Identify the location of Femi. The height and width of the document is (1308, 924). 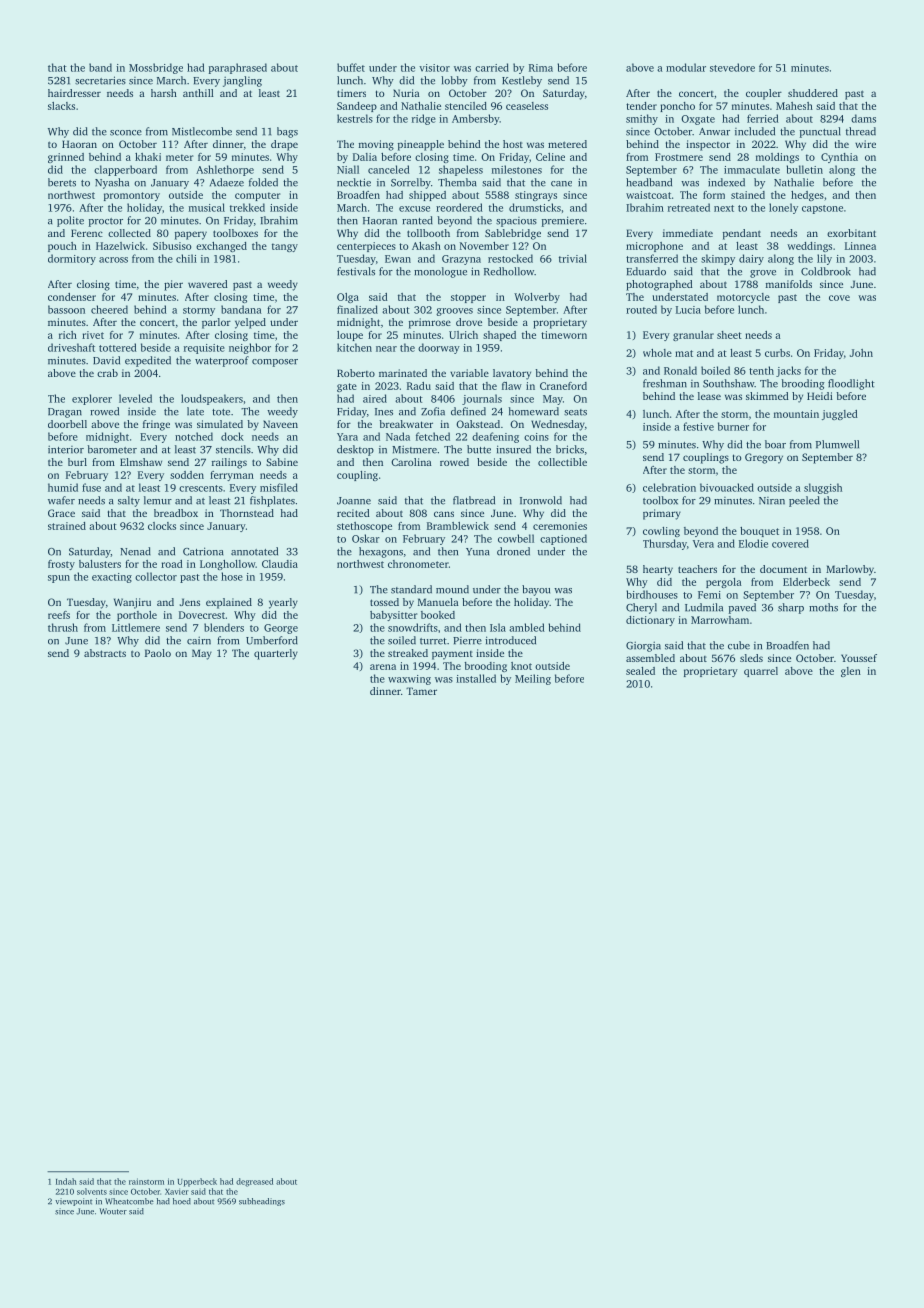
(709, 595).
